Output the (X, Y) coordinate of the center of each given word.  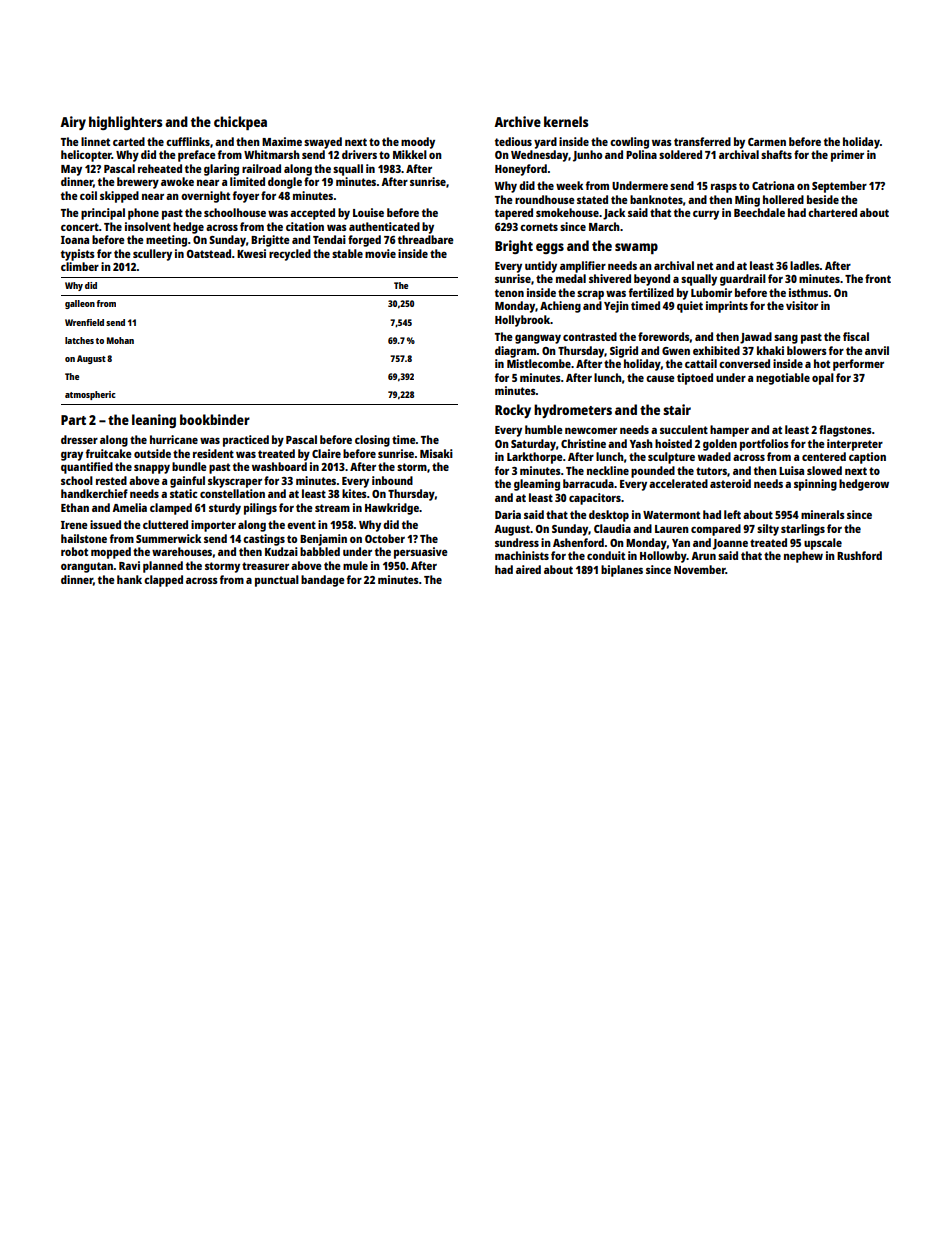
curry (706, 215)
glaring (221, 170)
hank (129, 579)
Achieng (560, 307)
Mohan (120, 340)
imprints (727, 307)
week (569, 185)
